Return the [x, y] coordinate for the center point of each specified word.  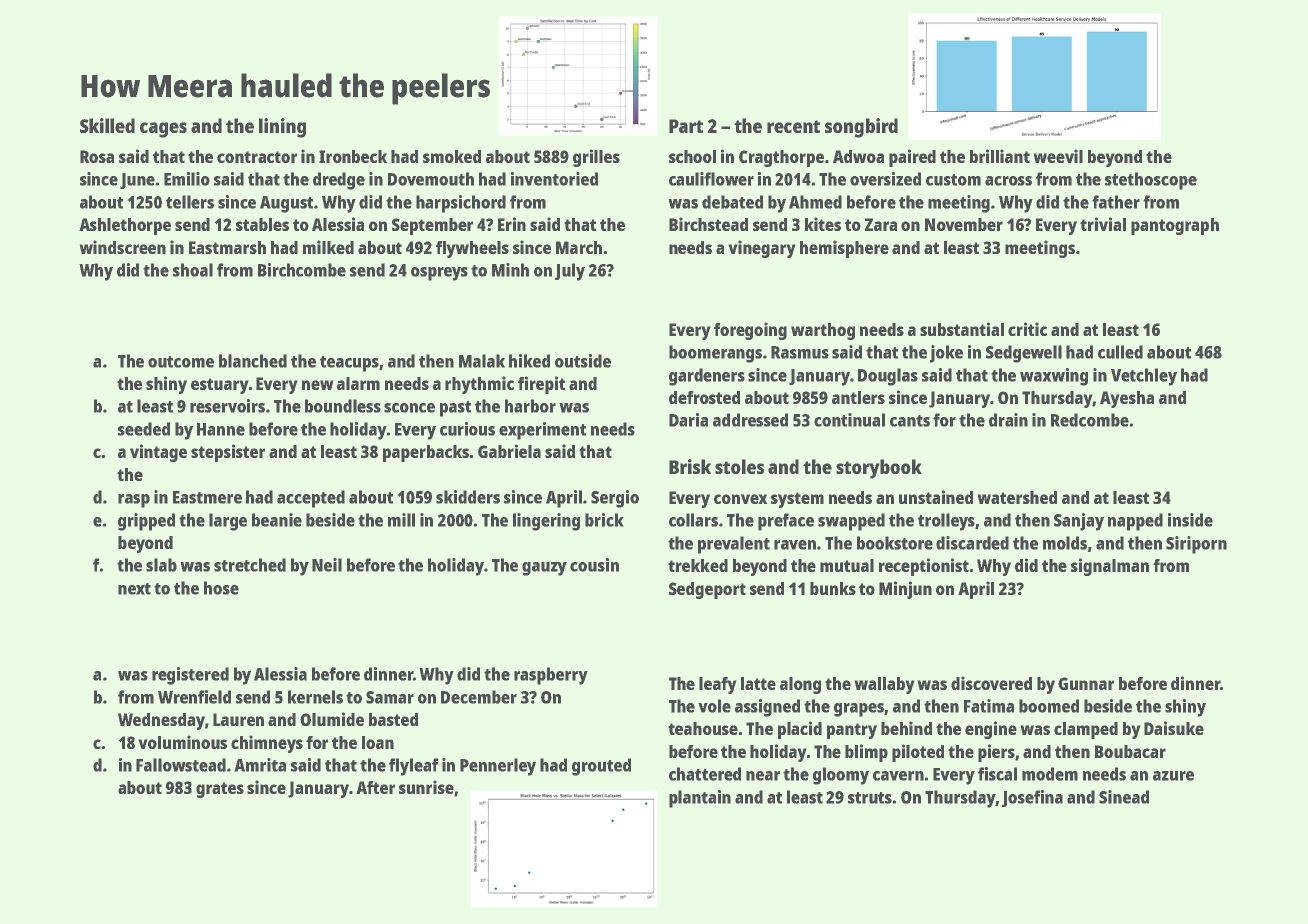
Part [686, 126]
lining [282, 128]
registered [190, 676]
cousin [594, 565]
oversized [885, 179]
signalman [1110, 567]
